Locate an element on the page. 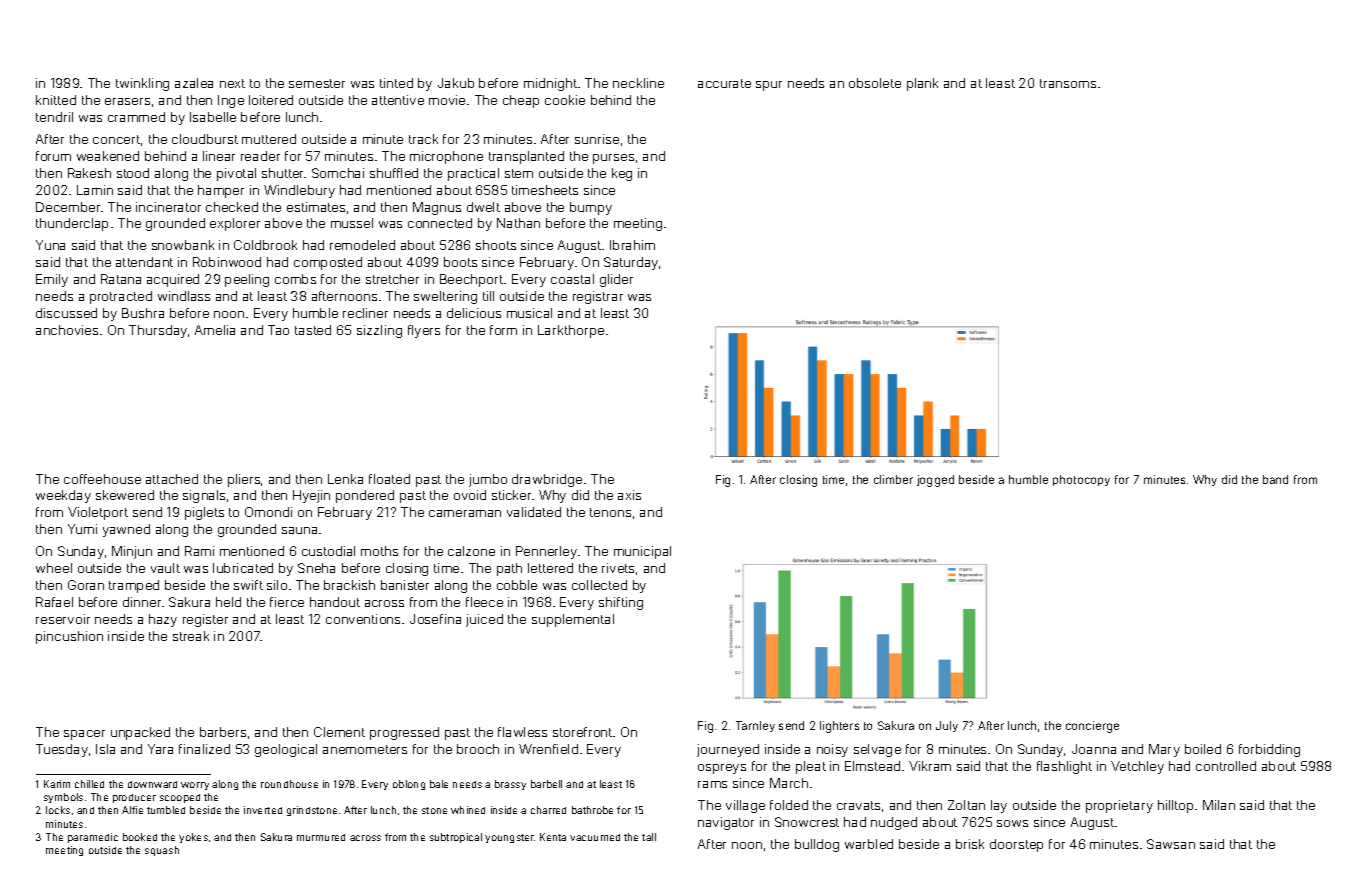 This document has width=1372, height=887. paramedic is located at coordinates (93, 838).
